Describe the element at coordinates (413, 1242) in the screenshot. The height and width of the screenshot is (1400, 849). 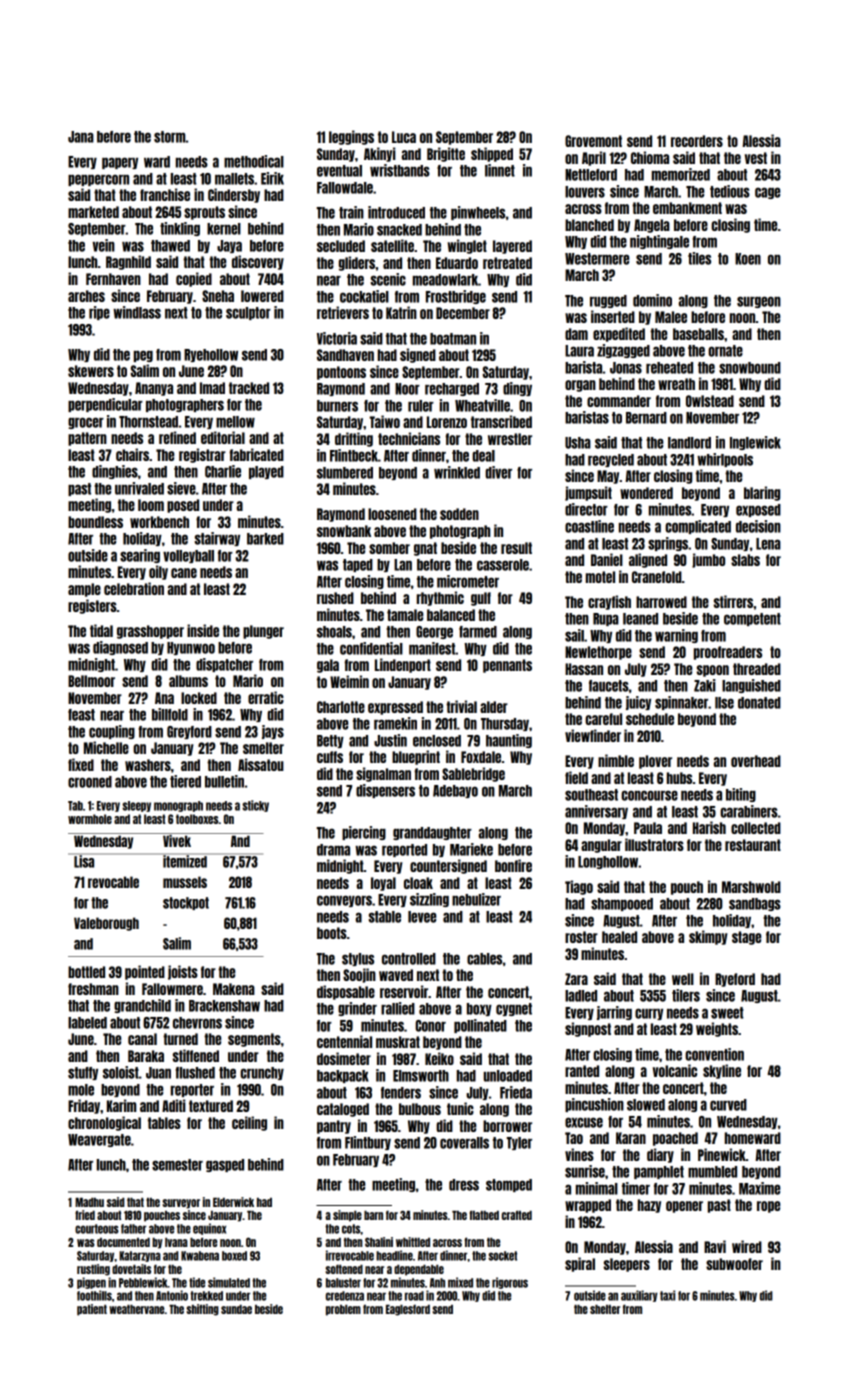
I see `whittled` at that location.
